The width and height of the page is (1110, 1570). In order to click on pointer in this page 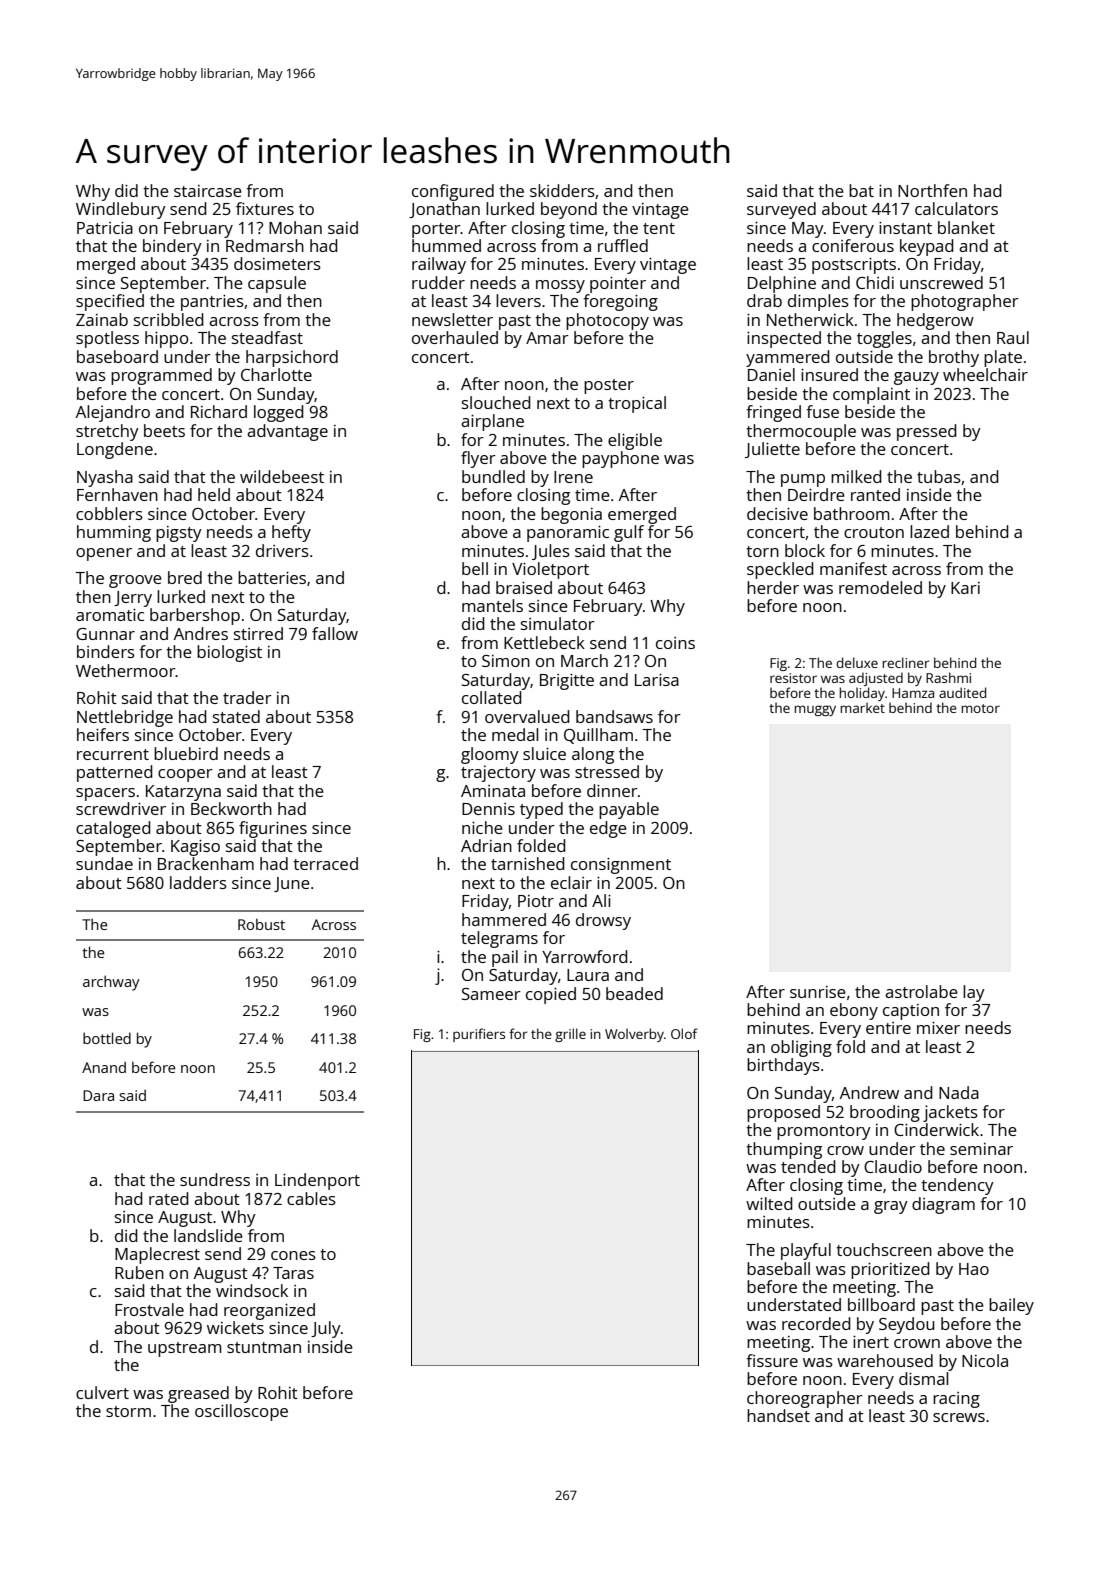, I will do `click(618, 285)`.
